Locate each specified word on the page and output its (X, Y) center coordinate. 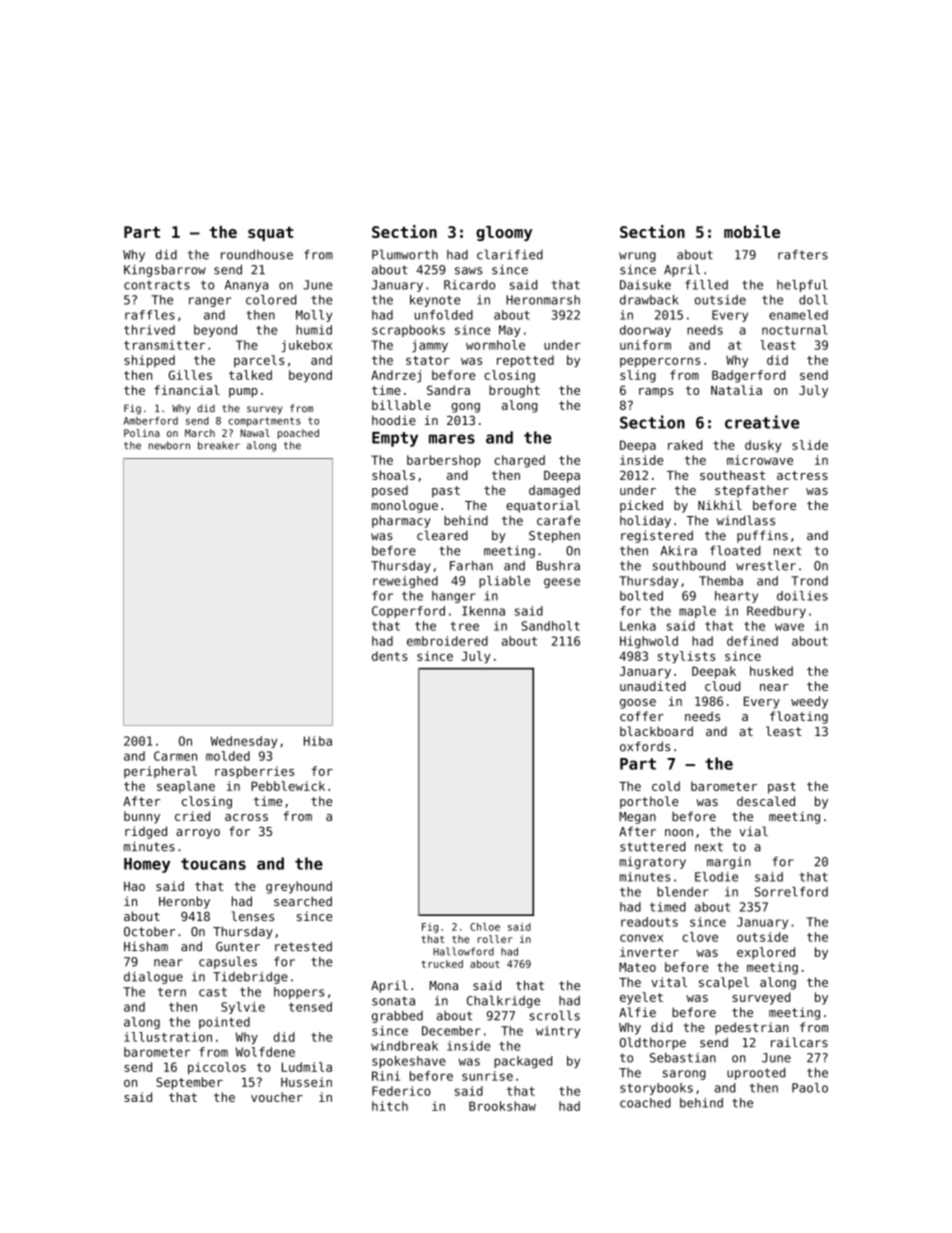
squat (271, 234)
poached (298, 434)
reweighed (405, 582)
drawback (649, 300)
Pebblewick (288, 786)
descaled (766, 801)
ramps (656, 393)
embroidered (447, 641)
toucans (213, 864)
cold (666, 786)
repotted (525, 361)
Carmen (175, 756)
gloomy (504, 233)
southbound (689, 566)
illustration (168, 1037)
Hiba (318, 741)
